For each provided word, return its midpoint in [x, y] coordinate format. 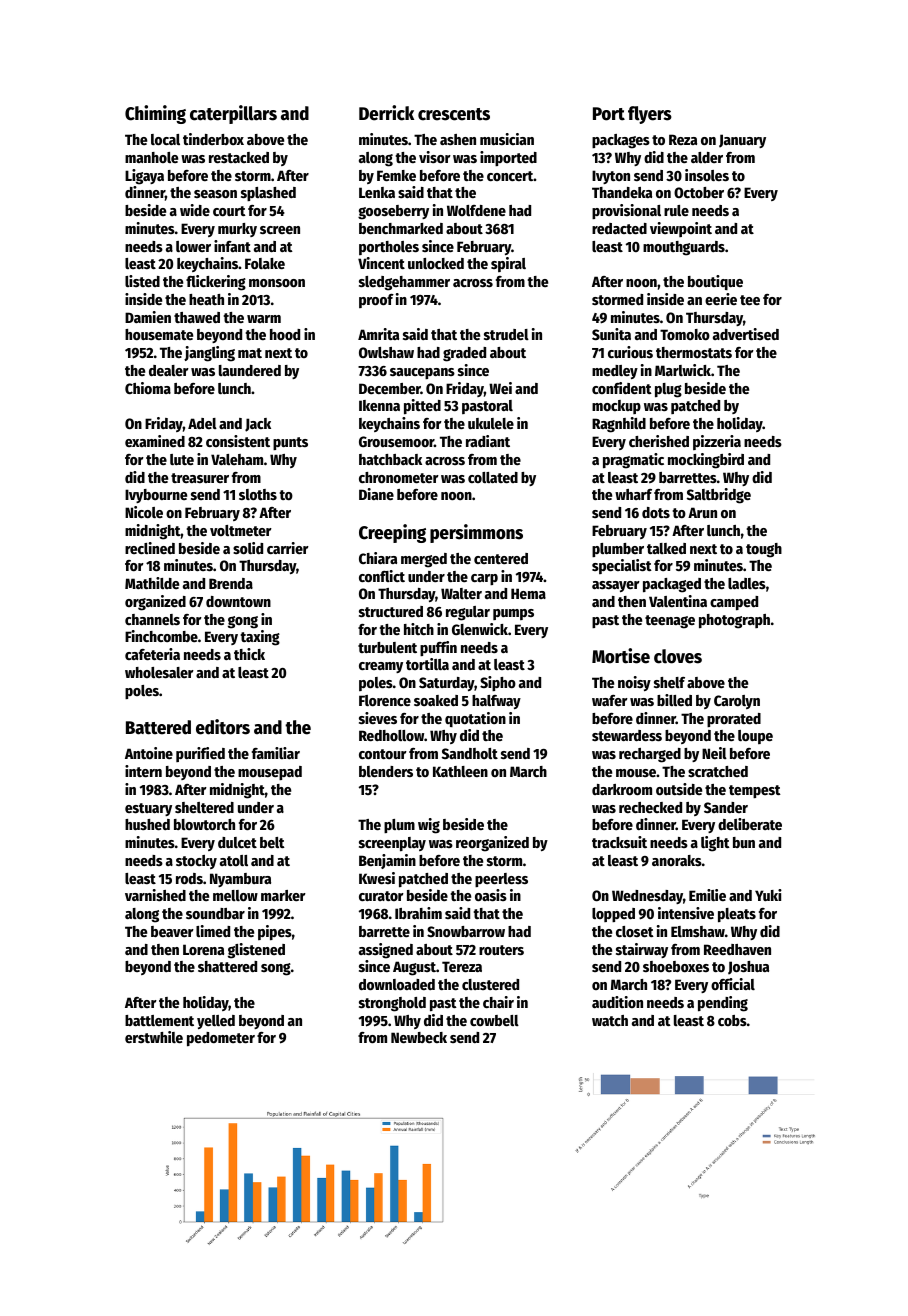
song [276, 969]
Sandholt [470, 753]
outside [679, 789]
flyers [650, 115]
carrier [288, 548]
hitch [419, 629]
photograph [734, 621]
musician [507, 139]
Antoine [149, 753]
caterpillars [233, 114]
